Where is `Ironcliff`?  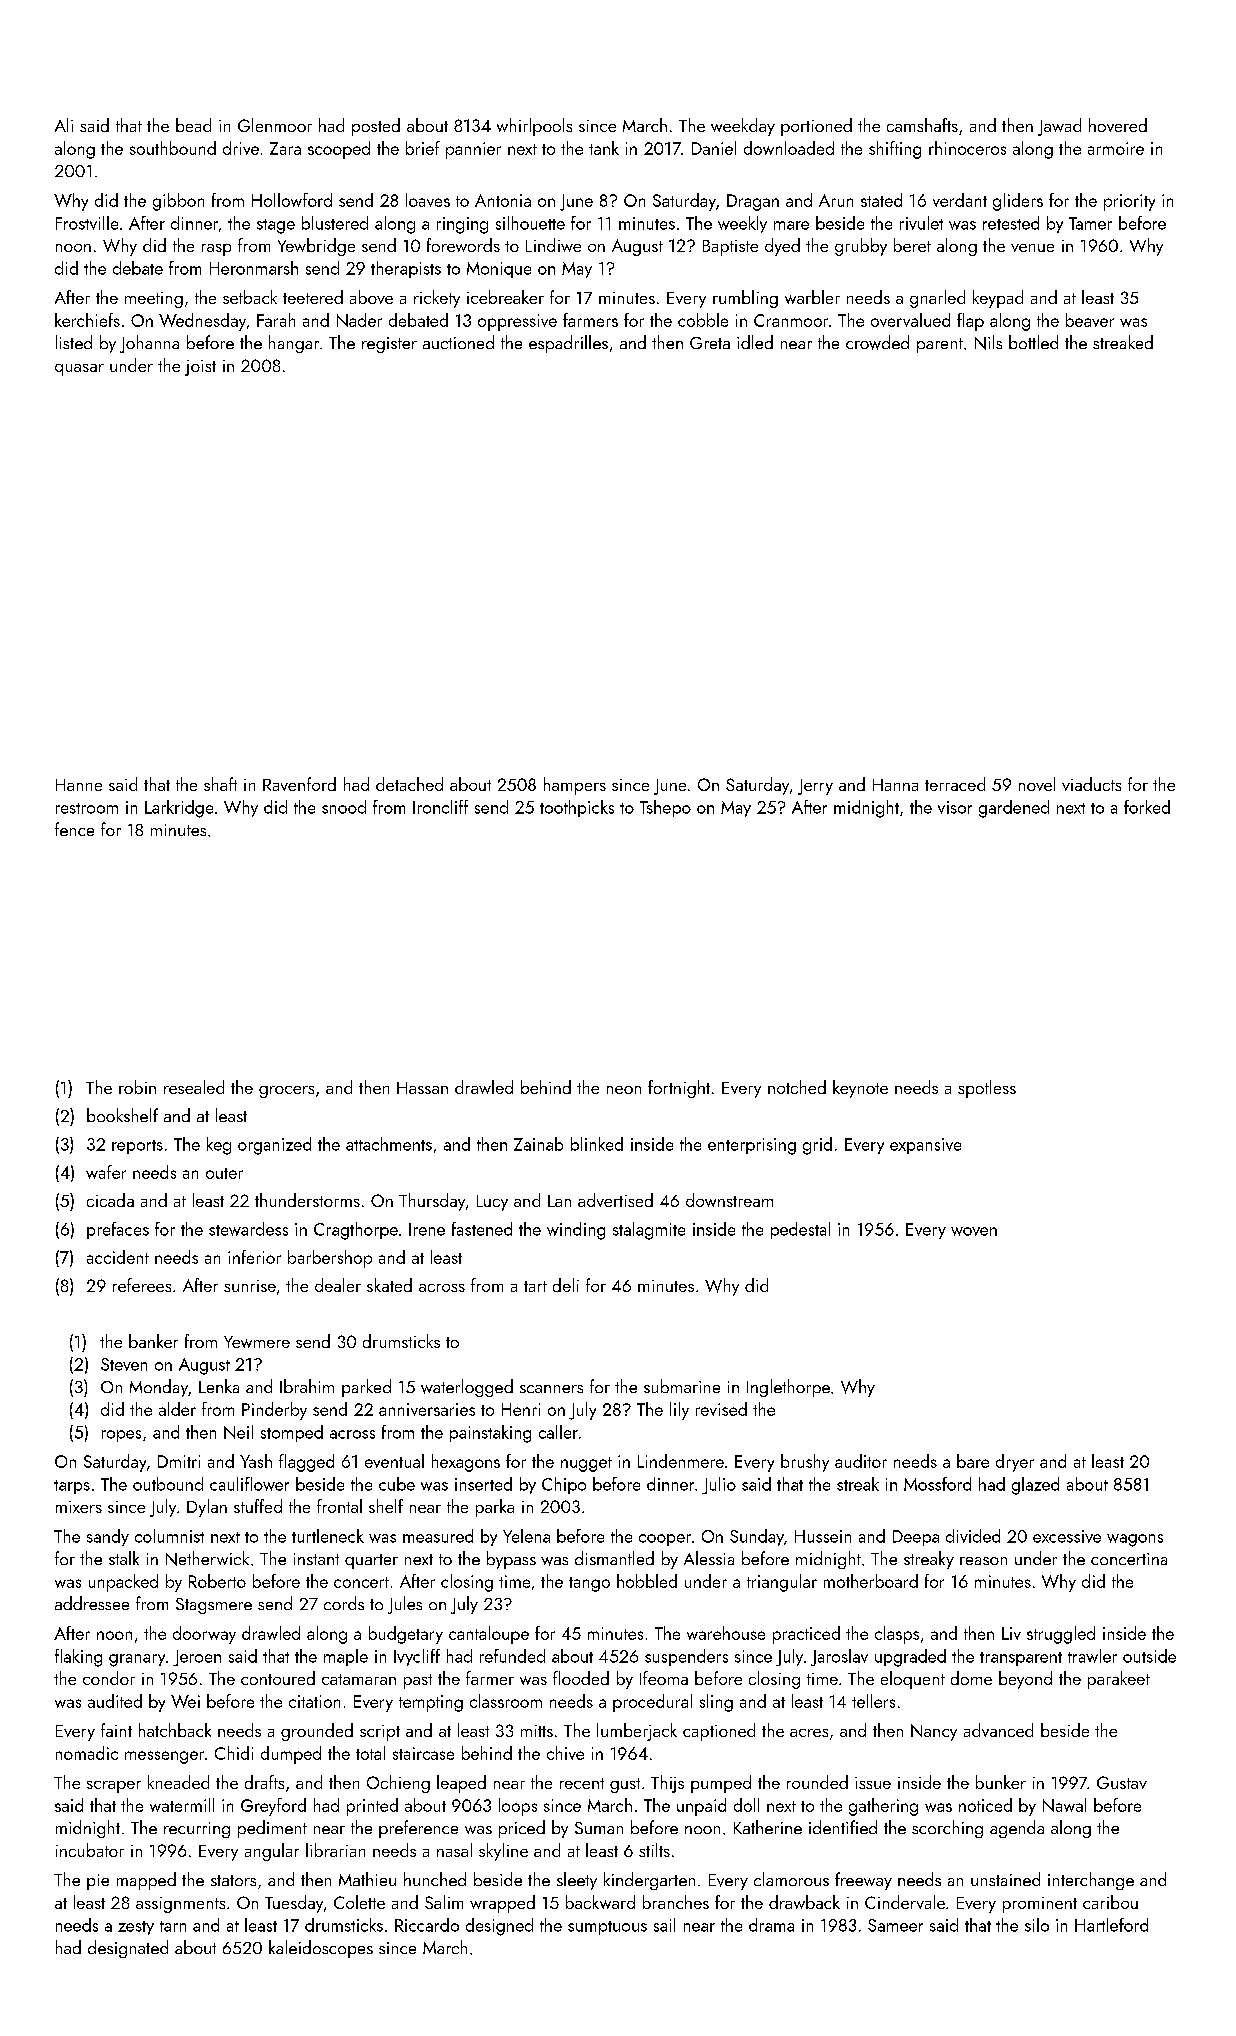
Ironcliff is located at coordinates (440, 807).
